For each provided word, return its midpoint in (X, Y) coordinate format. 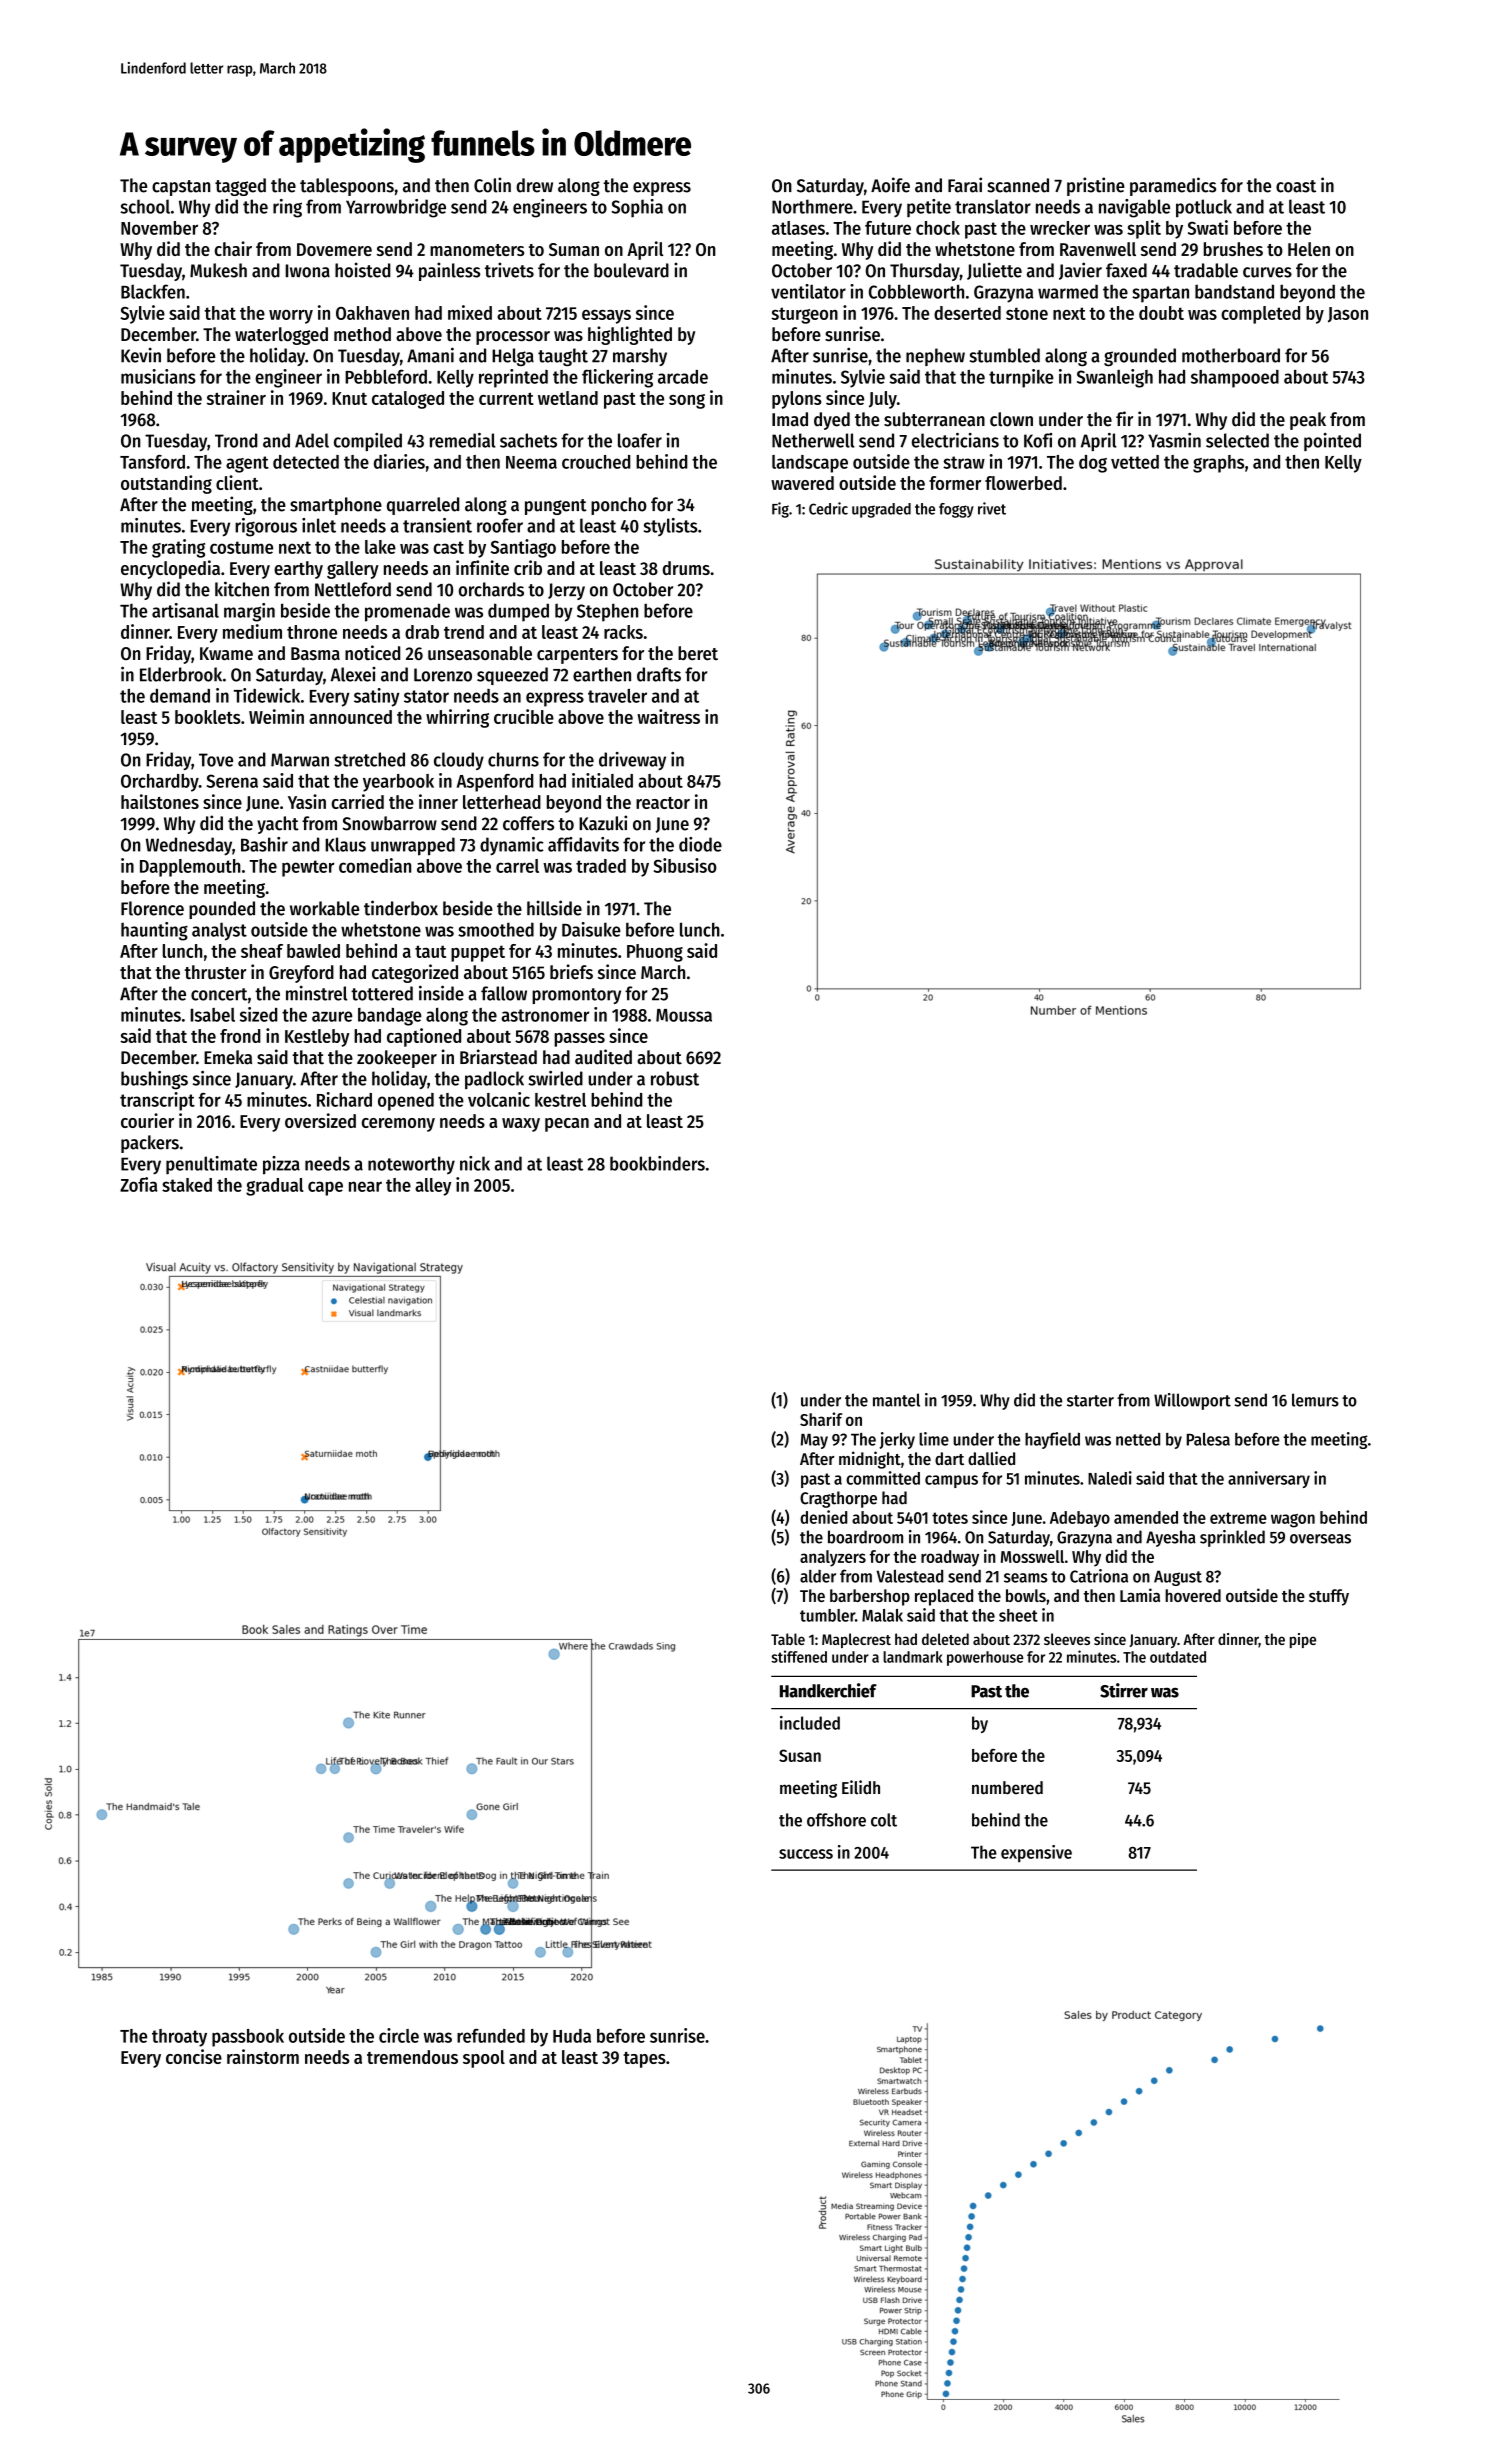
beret (698, 653)
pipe (1303, 1640)
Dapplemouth (190, 868)
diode (700, 844)
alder (818, 1576)
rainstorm (263, 2056)
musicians (158, 376)
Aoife (890, 185)
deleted (945, 1639)
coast (1296, 186)
